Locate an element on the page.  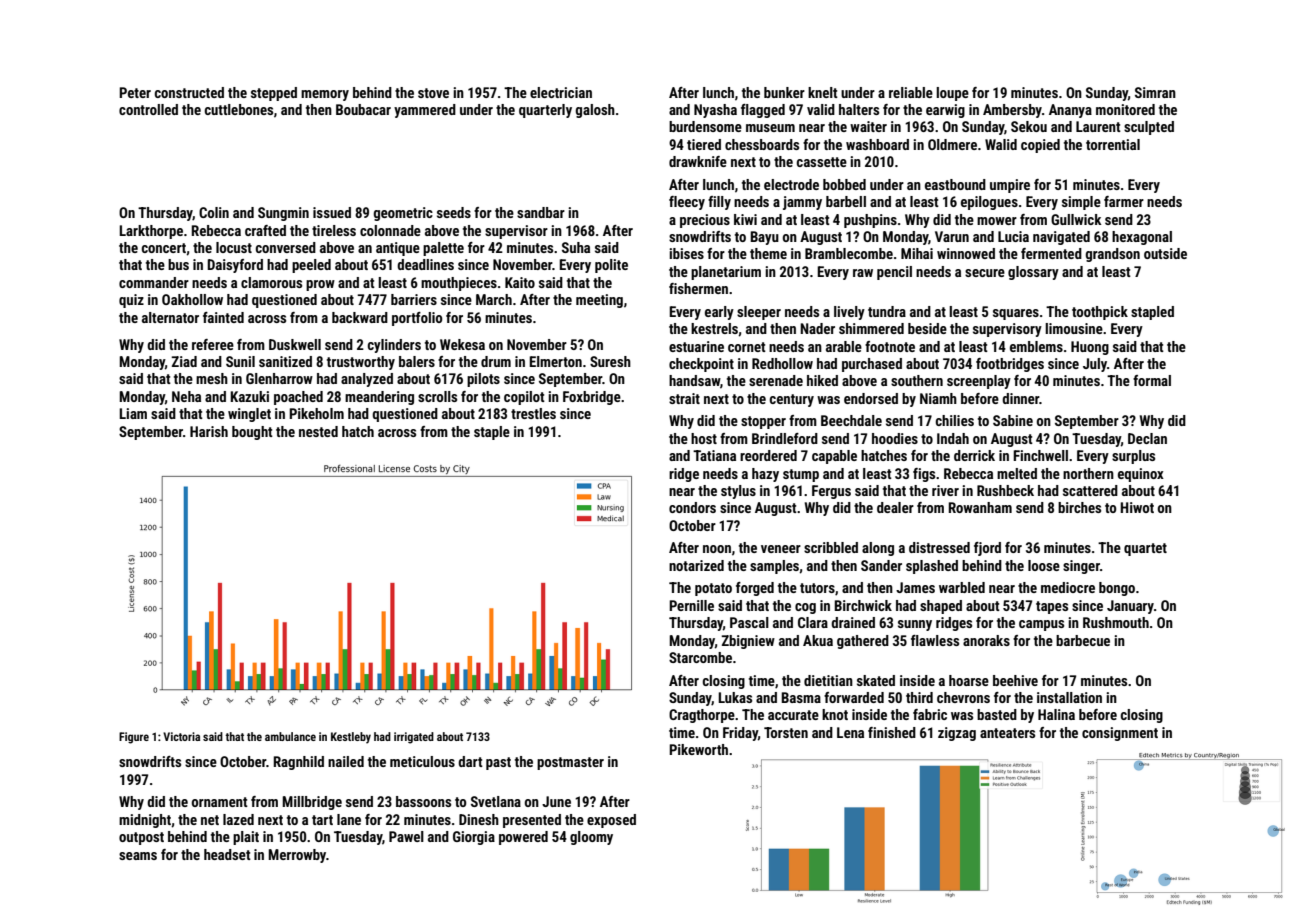
zigzag is located at coordinates (957, 734).
